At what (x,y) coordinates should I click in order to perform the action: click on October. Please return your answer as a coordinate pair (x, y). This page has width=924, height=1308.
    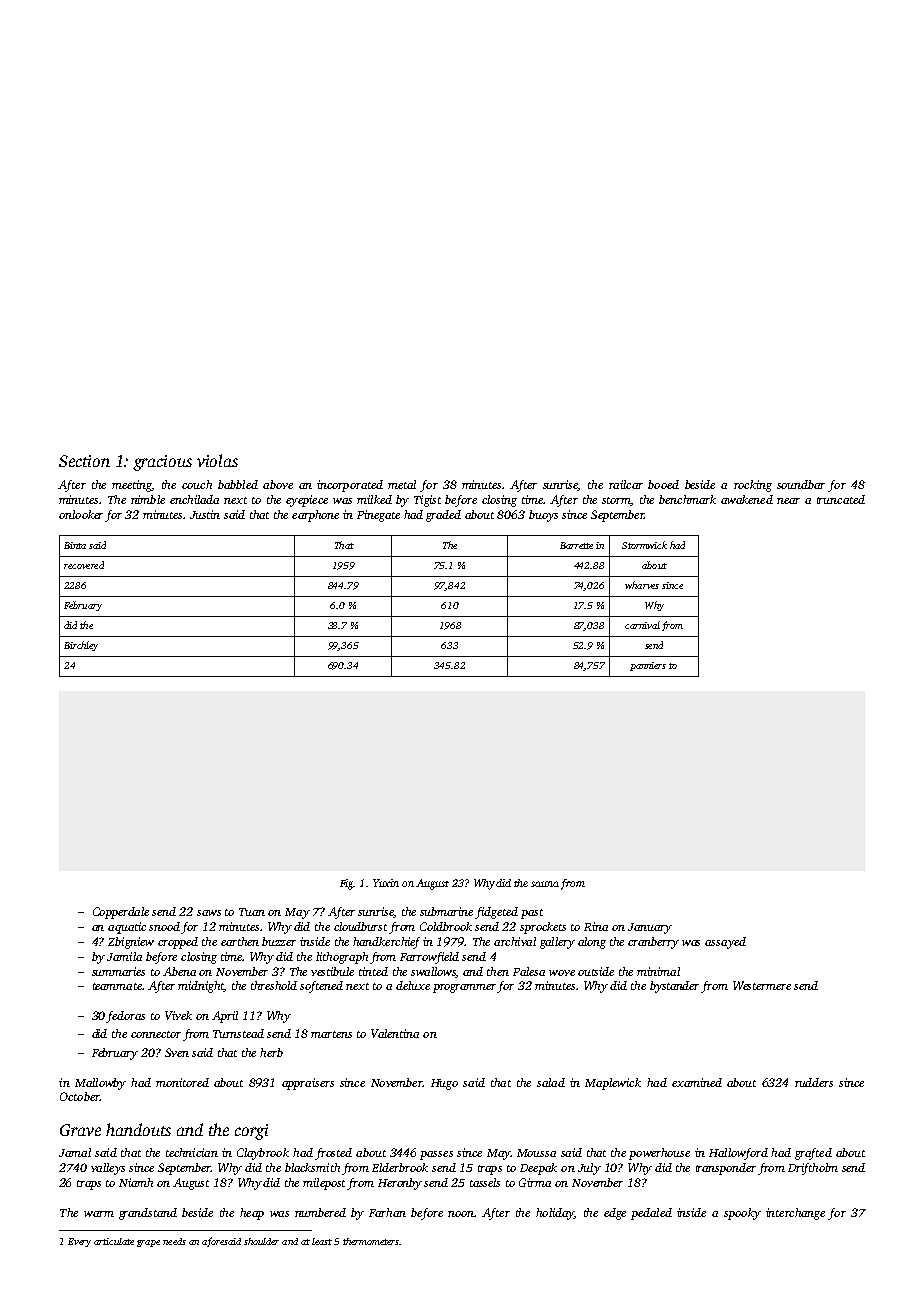
    Looking at the image, I should click on (80, 1096).
